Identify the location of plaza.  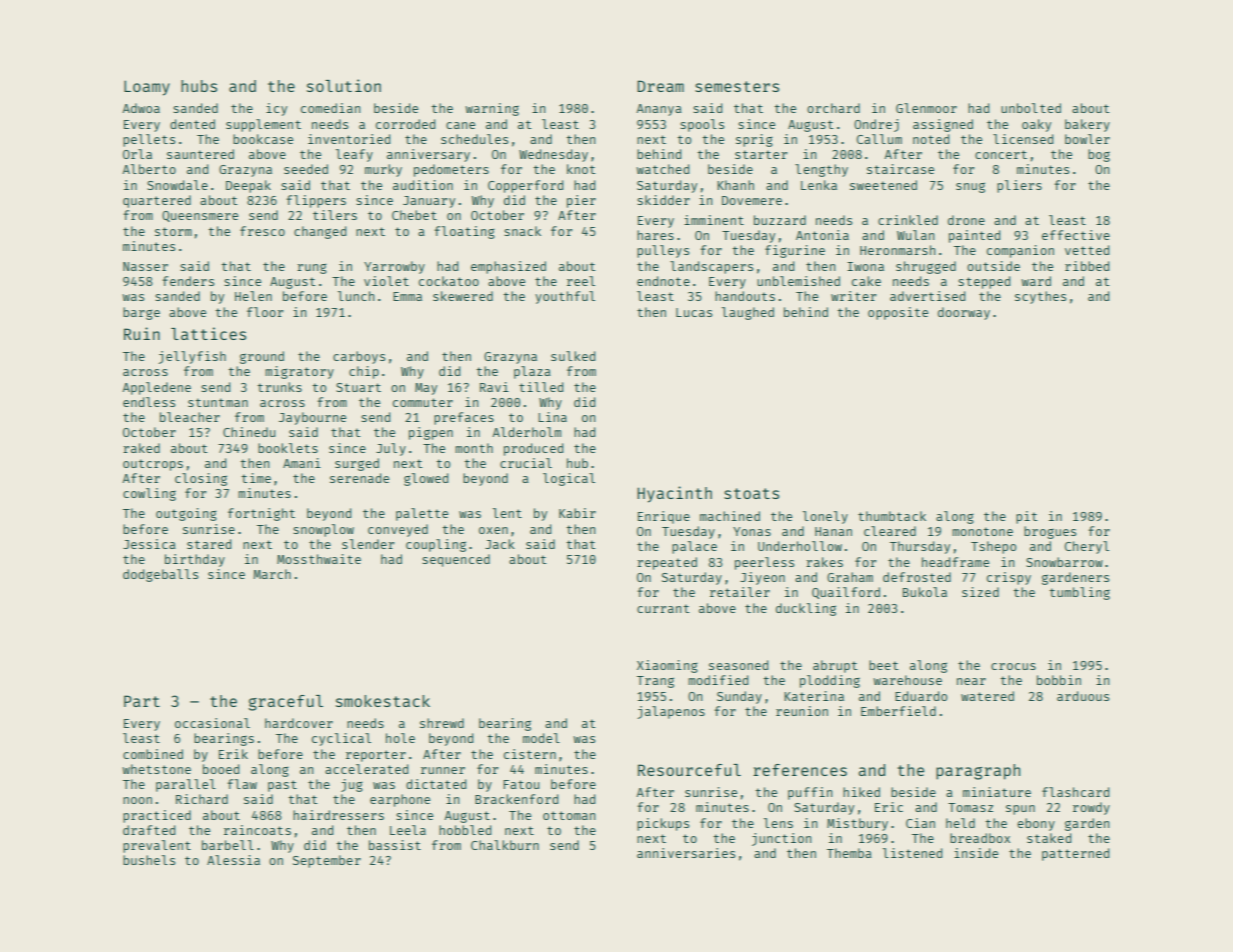
(532, 372).
